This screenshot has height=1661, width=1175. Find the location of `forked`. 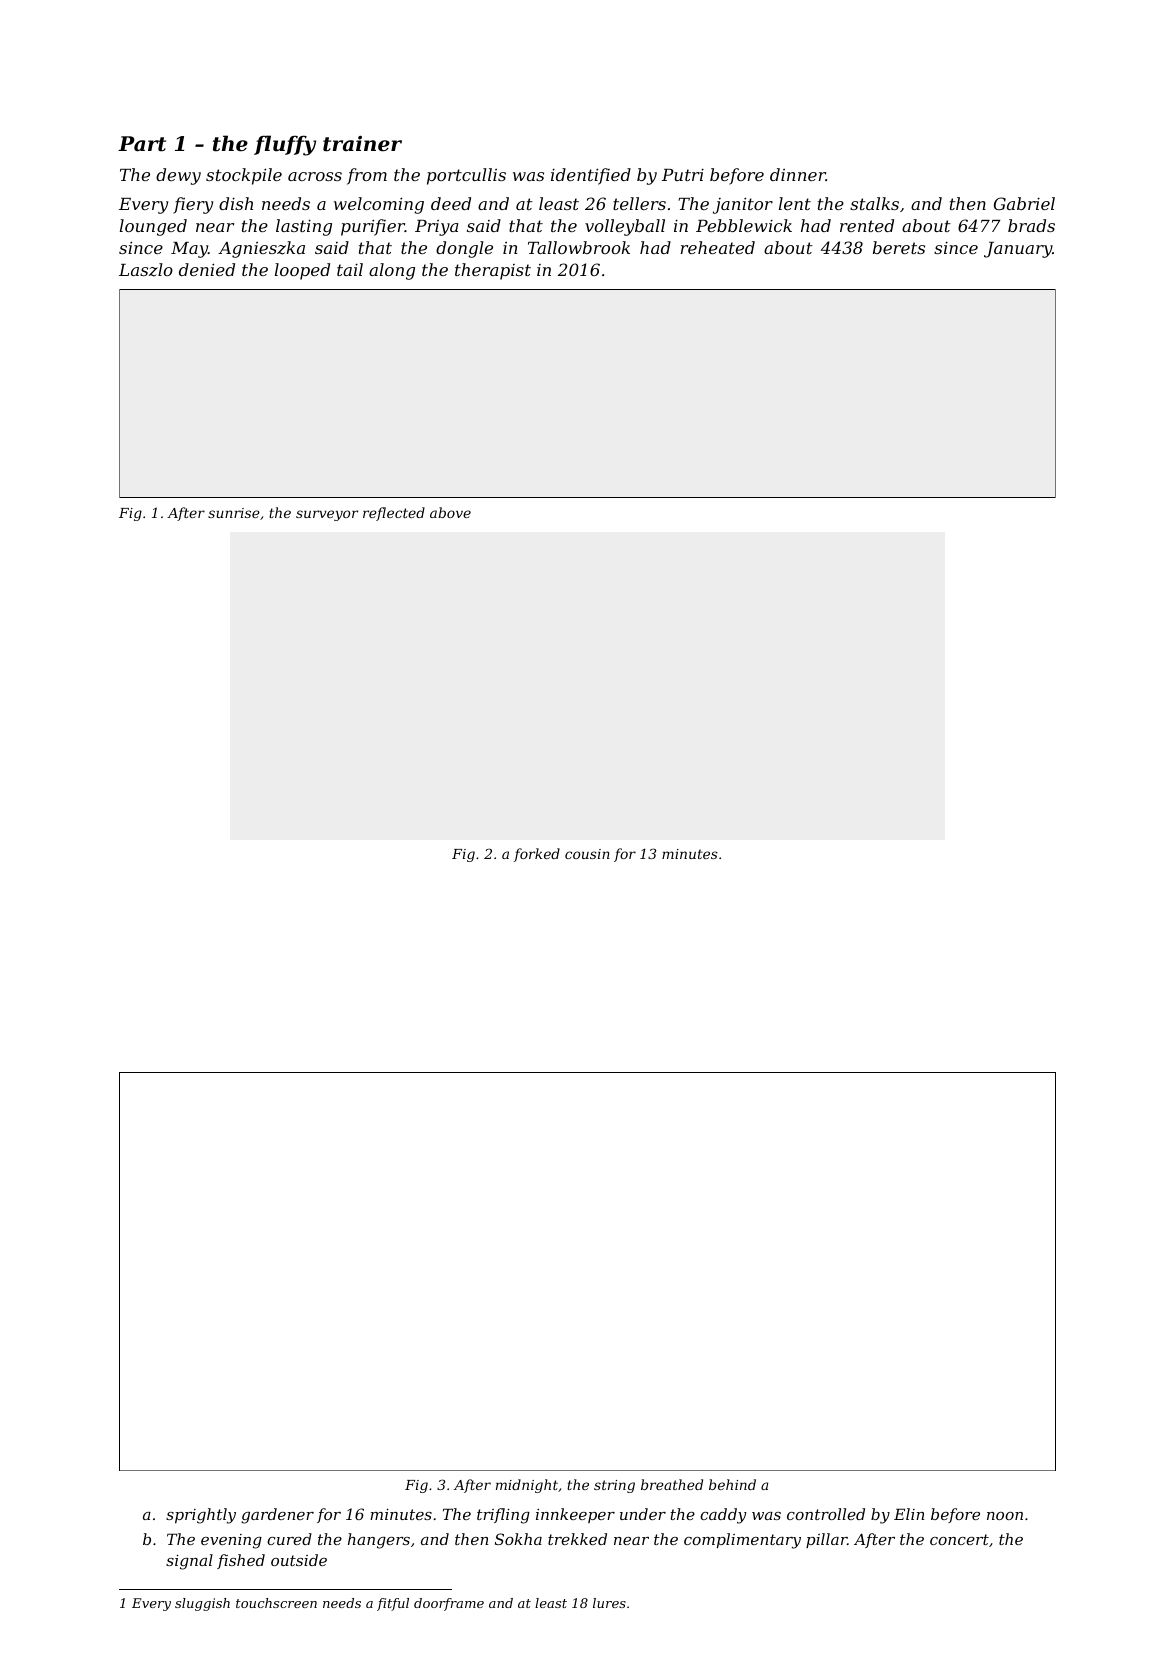

forked is located at coordinates (537, 855).
